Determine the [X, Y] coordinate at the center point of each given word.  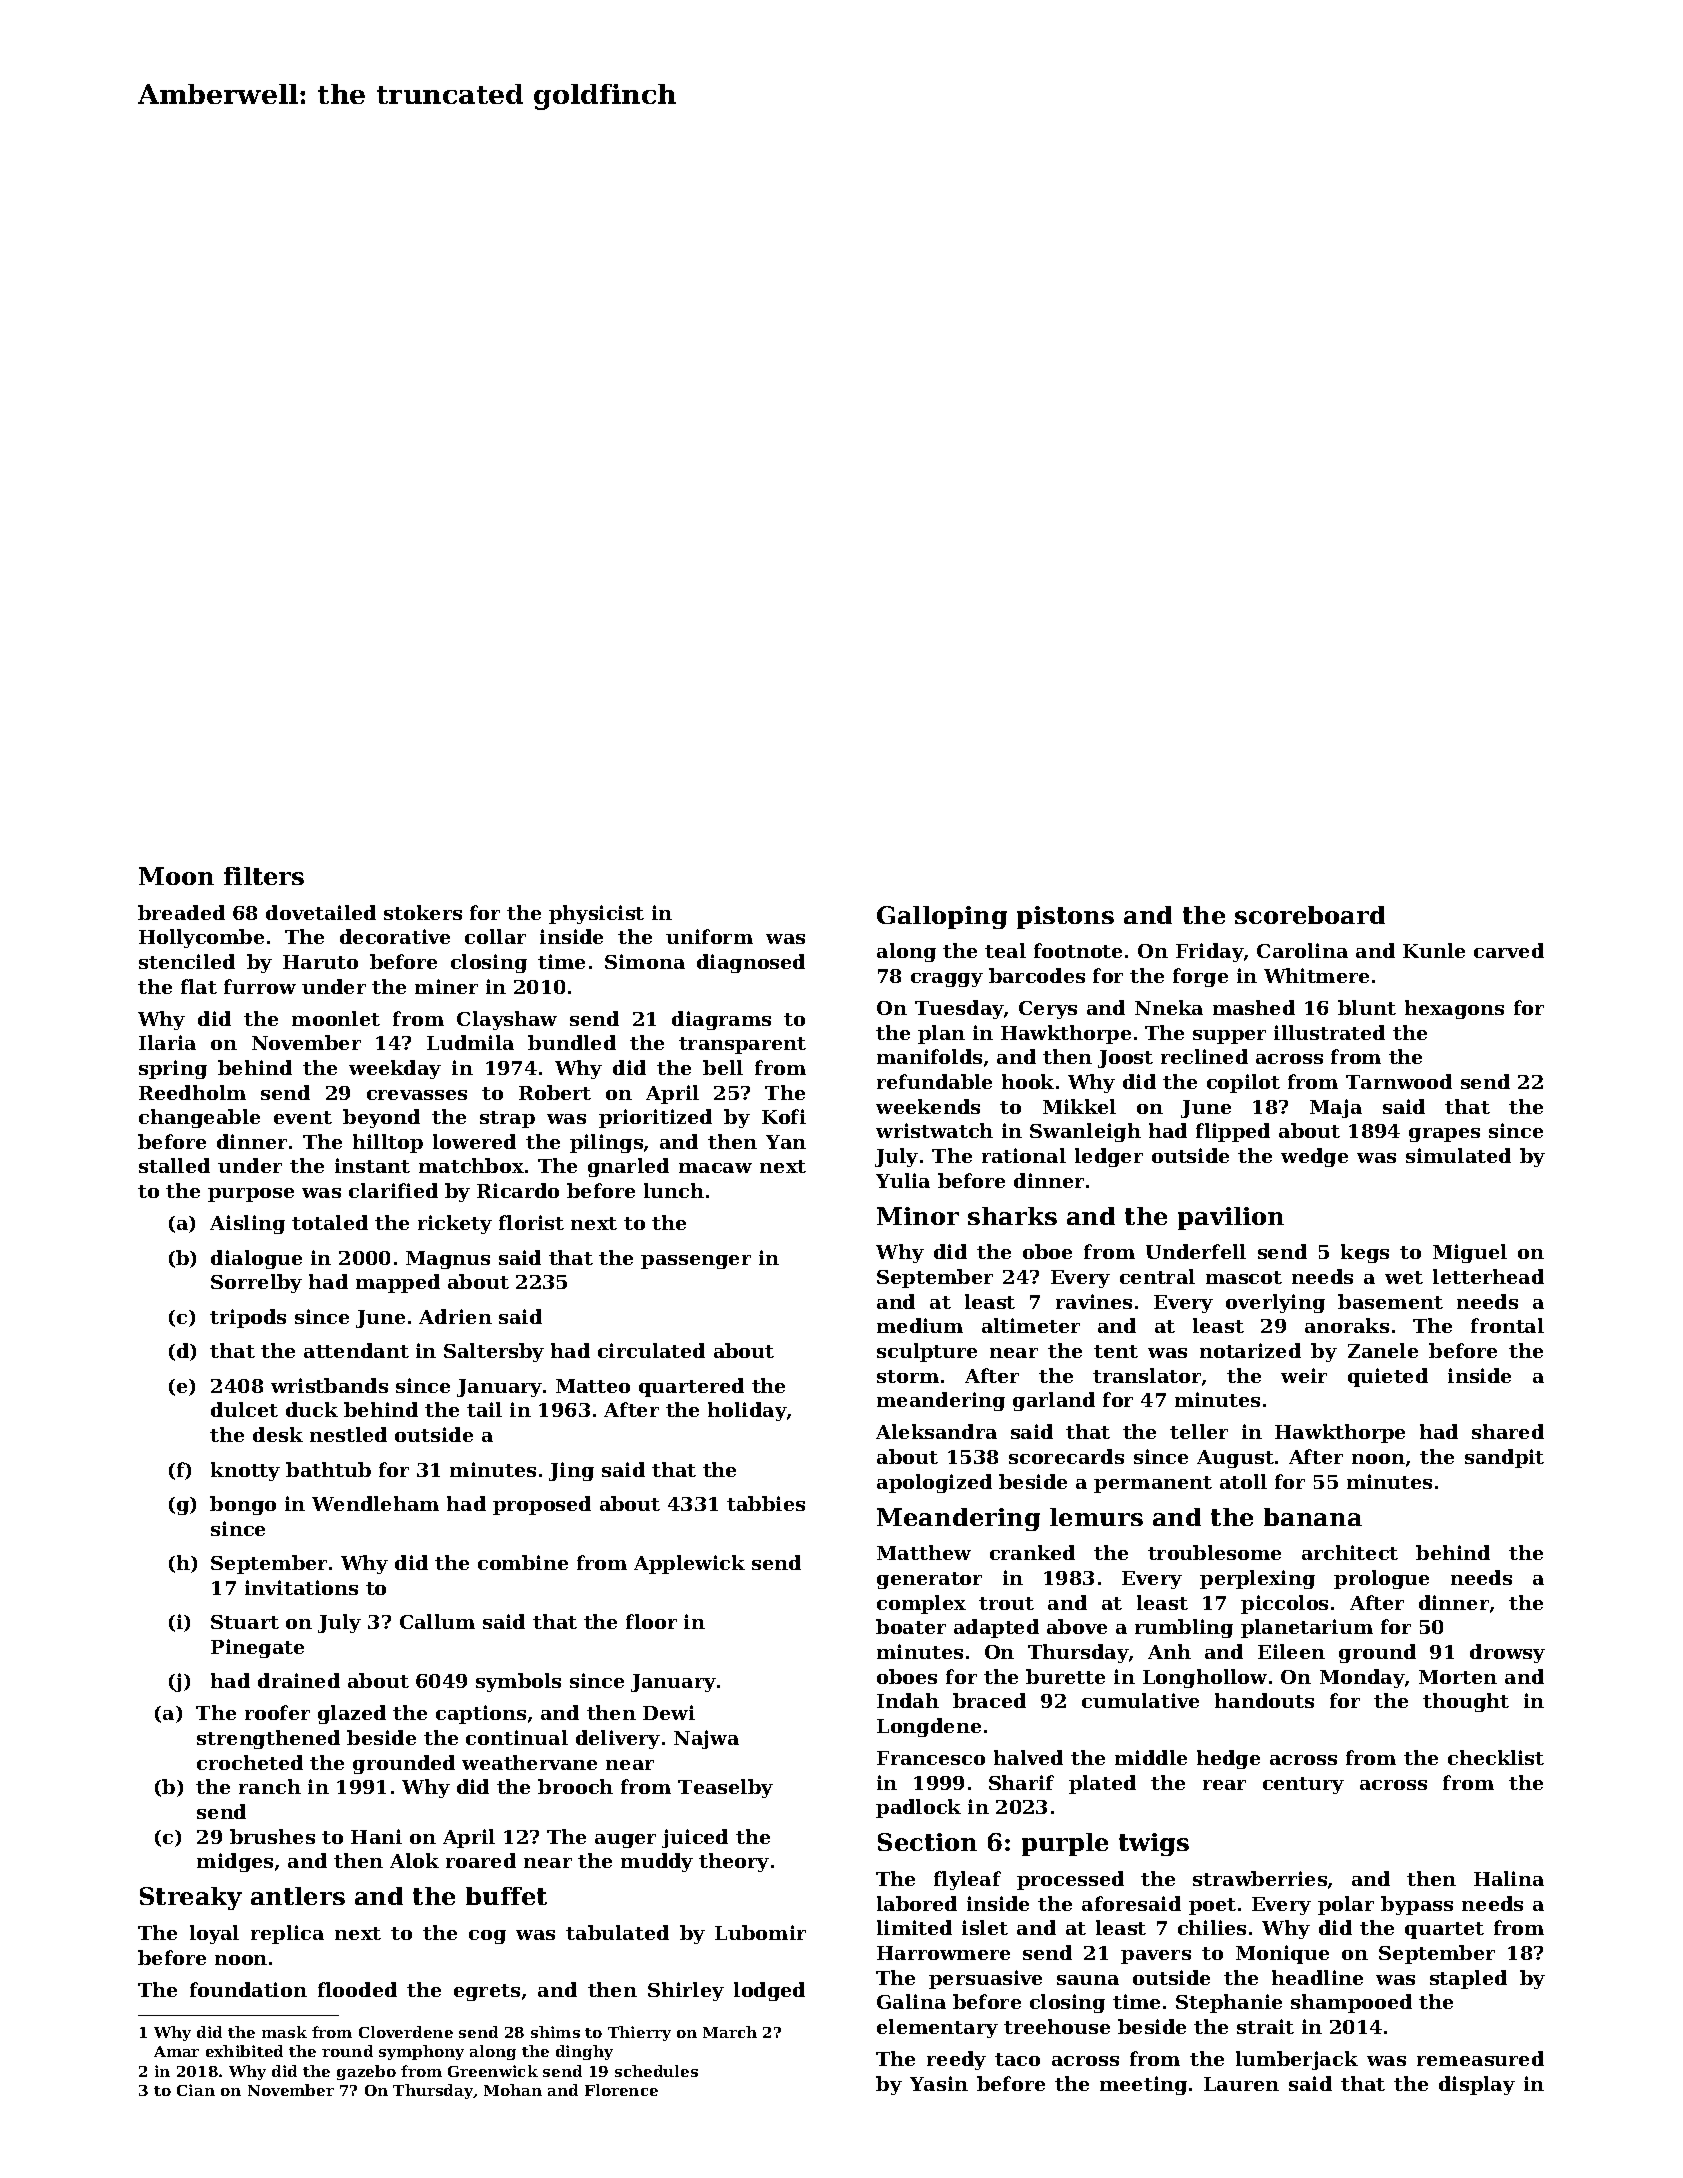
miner [446, 986]
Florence [621, 2090]
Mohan [513, 2090]
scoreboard [1310, 915]
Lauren [1241, 2084]
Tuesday [959, 1009]
